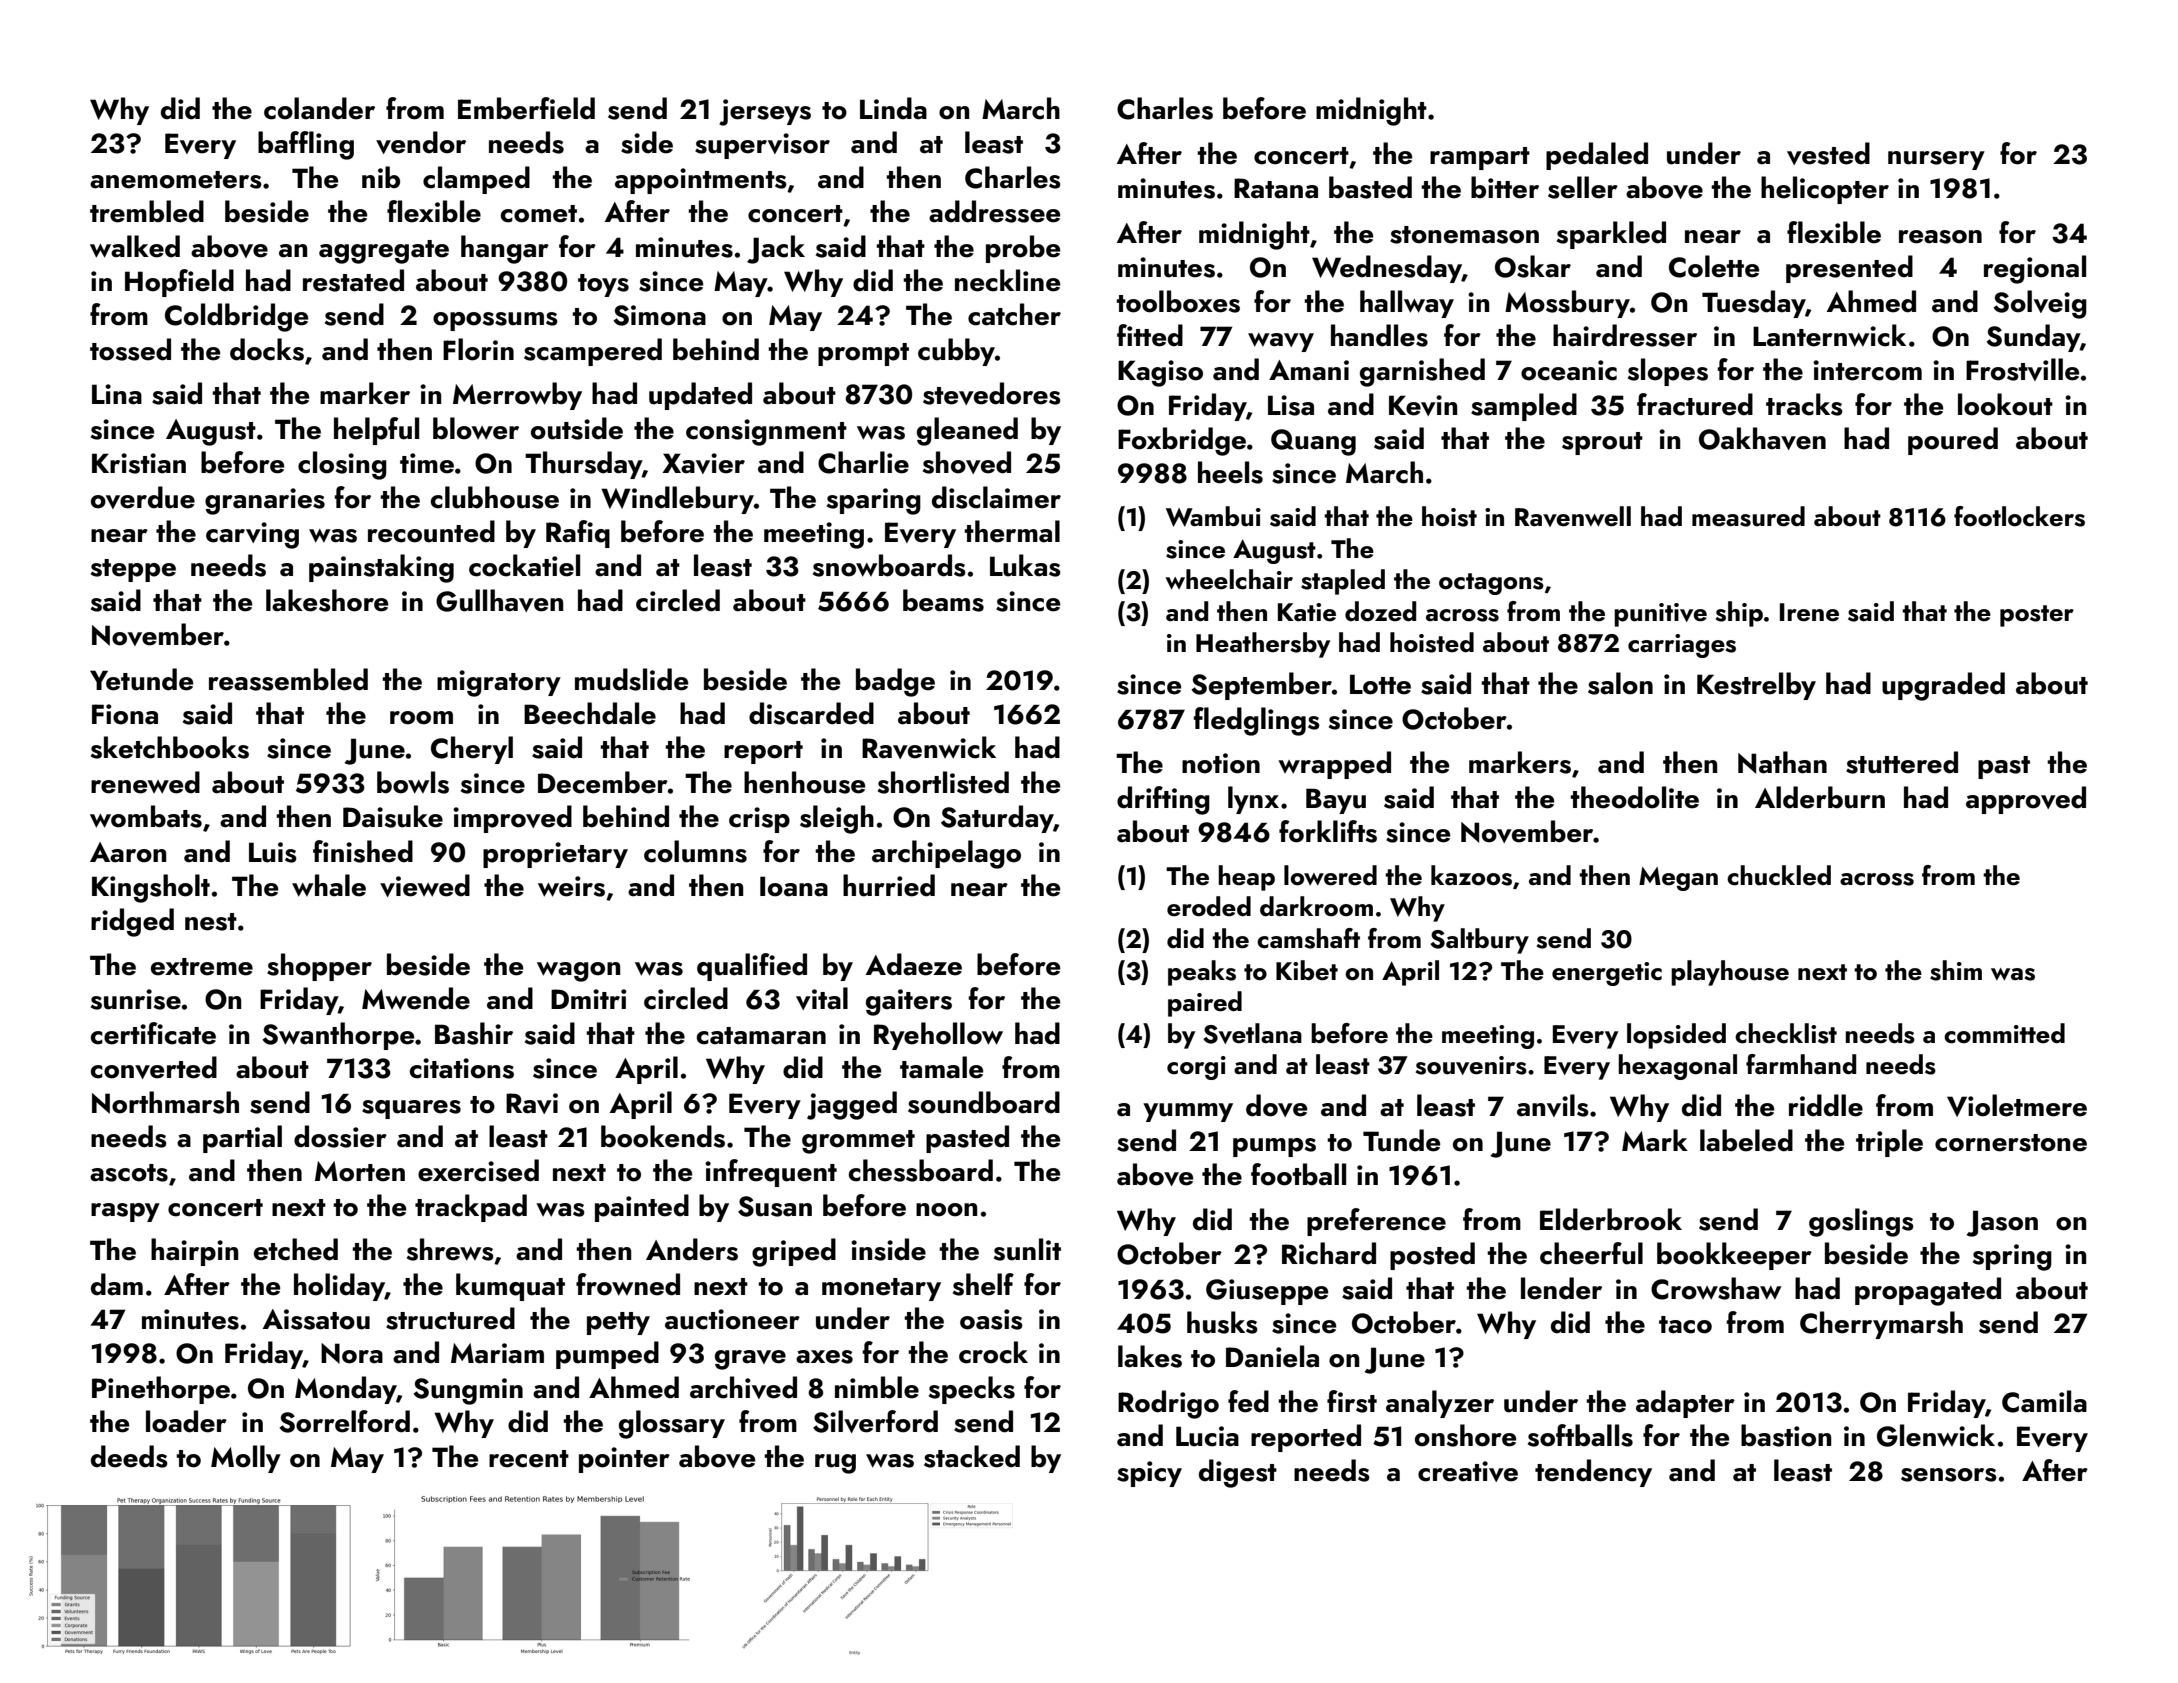 This screenshot has width=2178, height=1683. What do you see at coordinates (1748, 516) in the screenshot?
I see `measured` at bounding box center [1748, 516].
